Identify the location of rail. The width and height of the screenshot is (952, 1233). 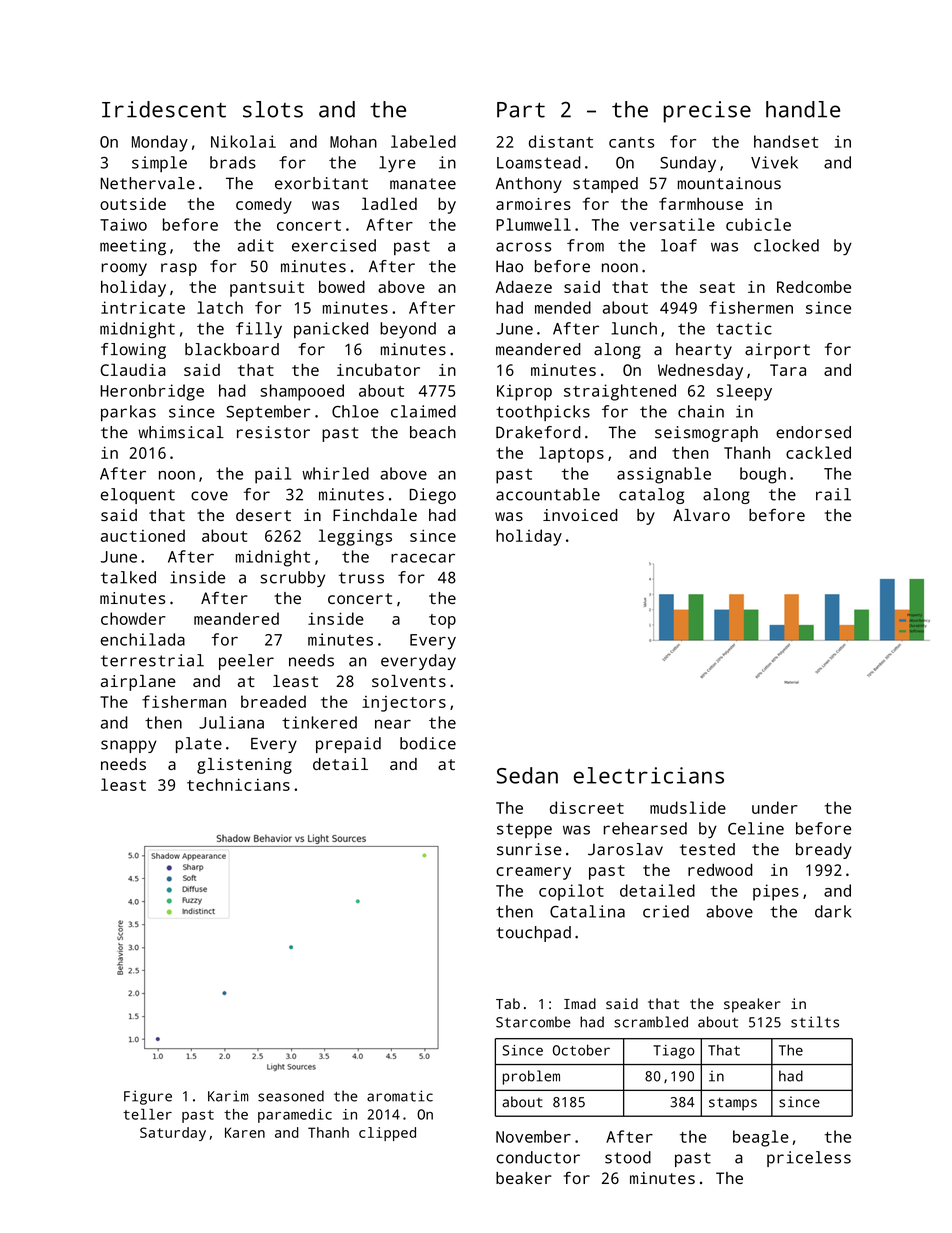
(833, 494).
